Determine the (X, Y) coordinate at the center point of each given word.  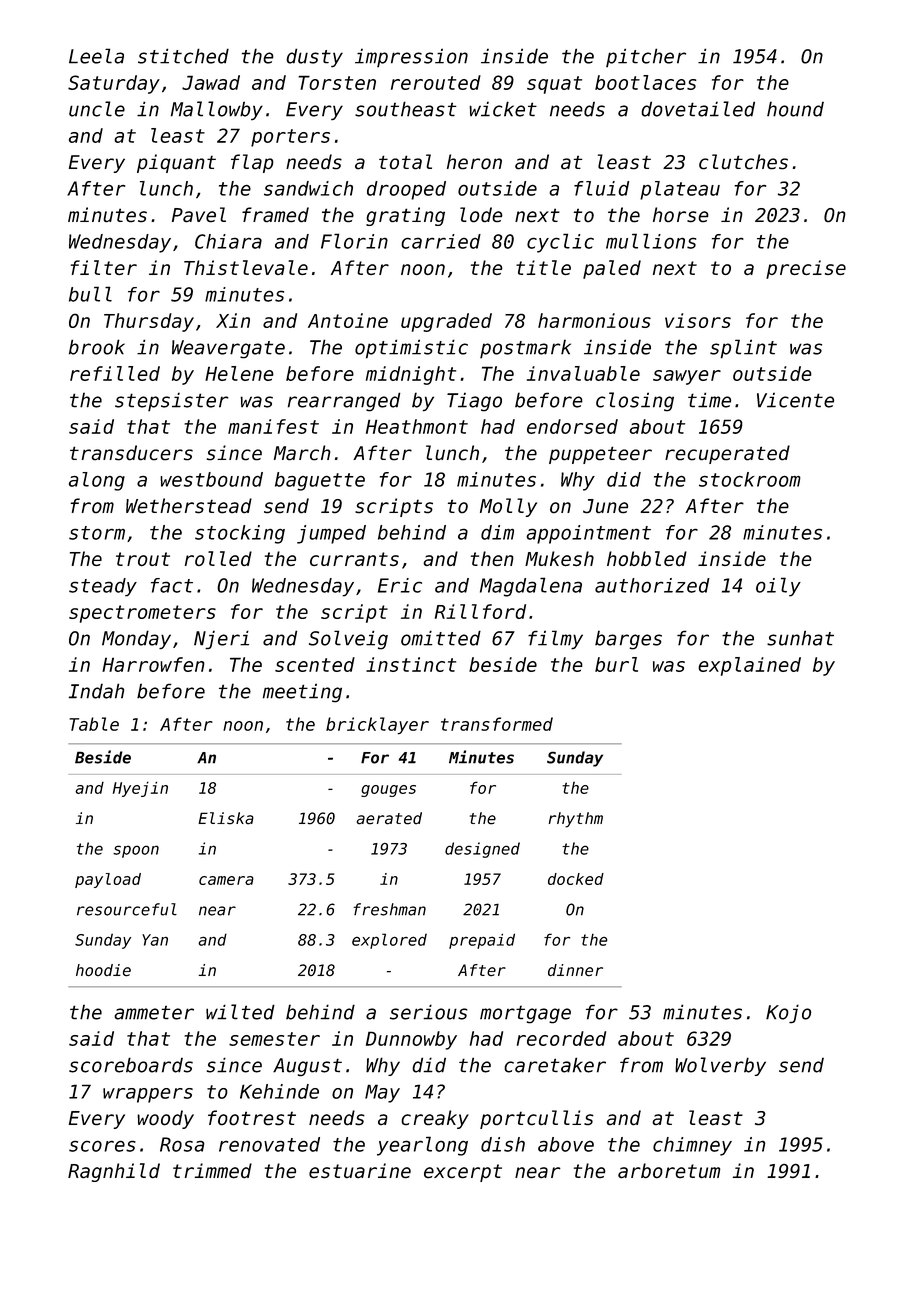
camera (226, 880)
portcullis (537, 1119)
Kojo (788, 1013)
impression (411, 58)
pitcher (646, 58)
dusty (314, 57)
